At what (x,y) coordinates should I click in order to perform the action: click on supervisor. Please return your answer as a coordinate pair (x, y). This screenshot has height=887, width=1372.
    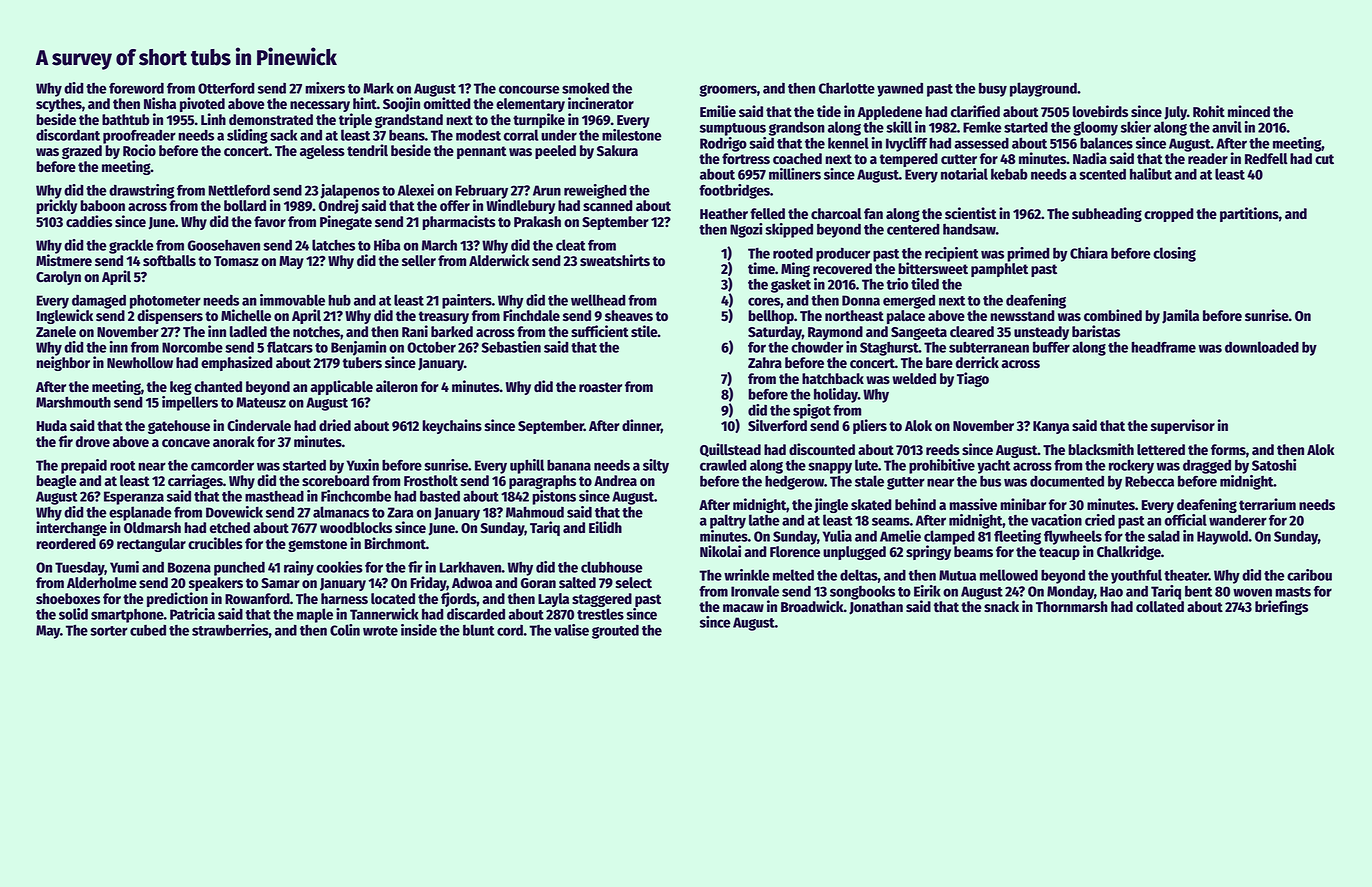
    Looking at the image, I should click on (1183, 426).
